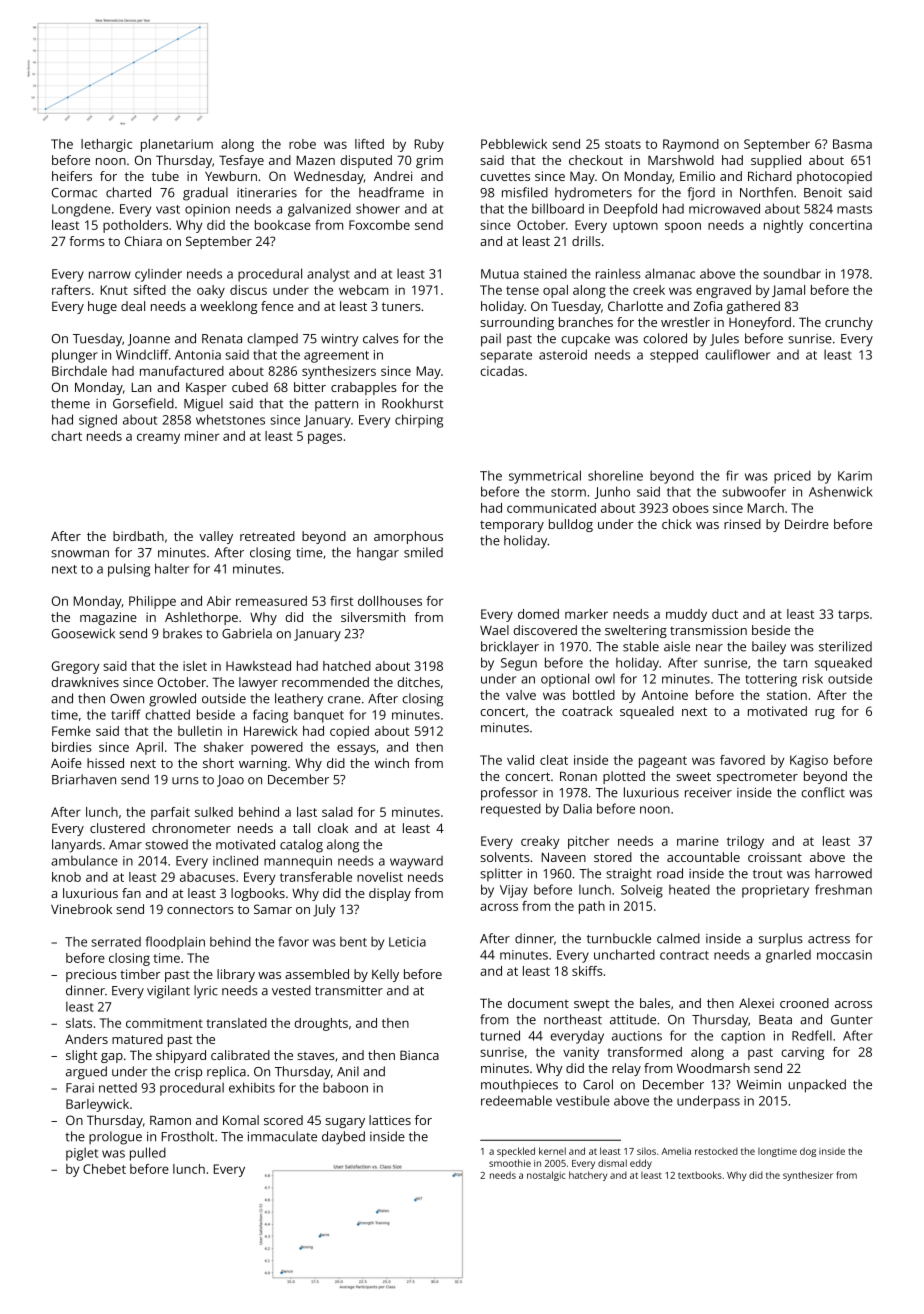 The image size is (924, 1314). What do you see at coordinates (166, 844) in the screenshot?
I see `stowed` at bounding box center [166, 844].
